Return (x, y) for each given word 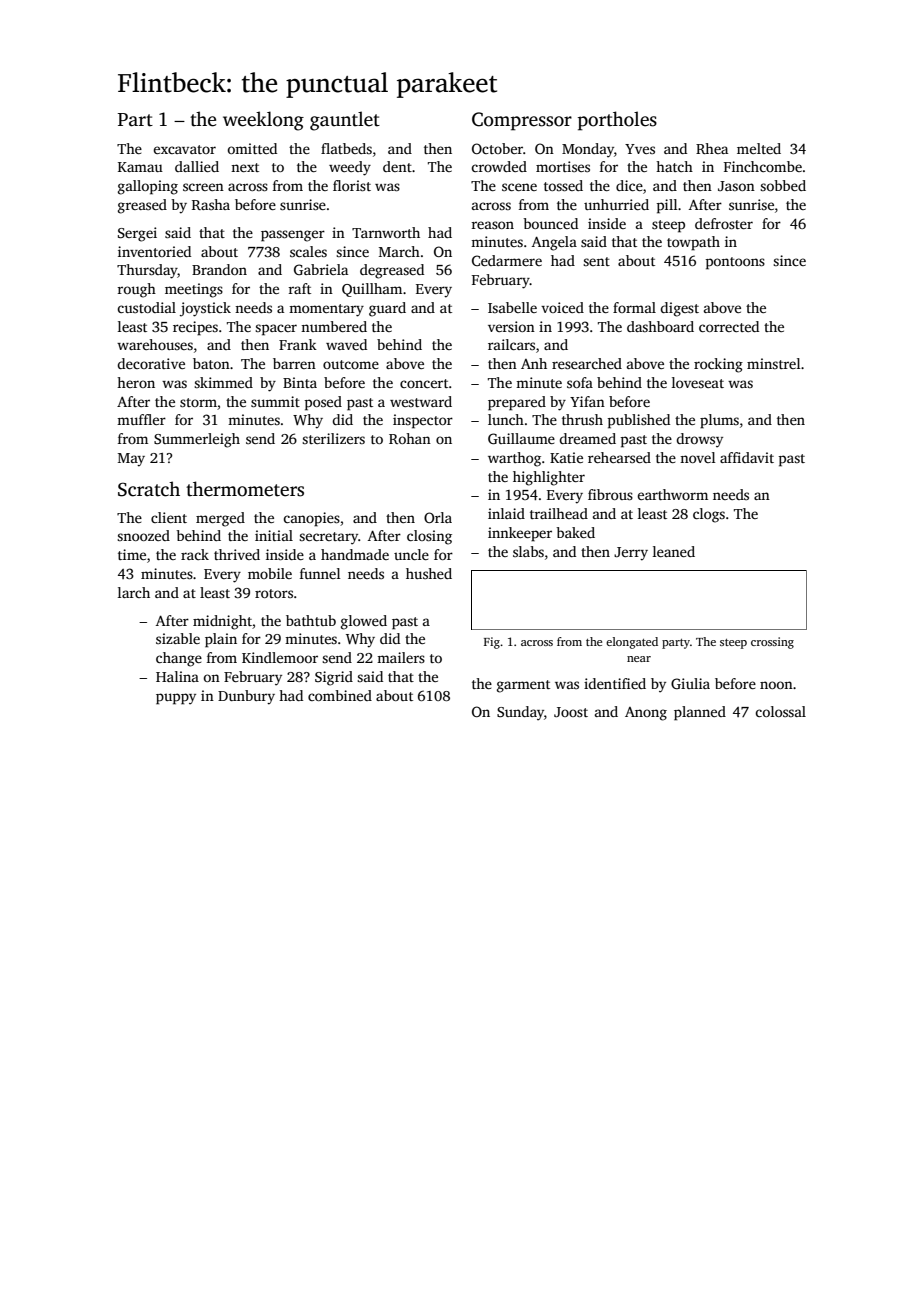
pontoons (735, 263)
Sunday (520, 713)
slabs (528, 551)
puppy (176, 699)
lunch (506, 419)
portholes (617, 121)
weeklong (263, 121)
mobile (270, 573)
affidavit (747, 457)
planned (700, 713)
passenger (293, 236)
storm (198, 402)
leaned (674, 551)
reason (492, 225)
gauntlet (345, 121)
